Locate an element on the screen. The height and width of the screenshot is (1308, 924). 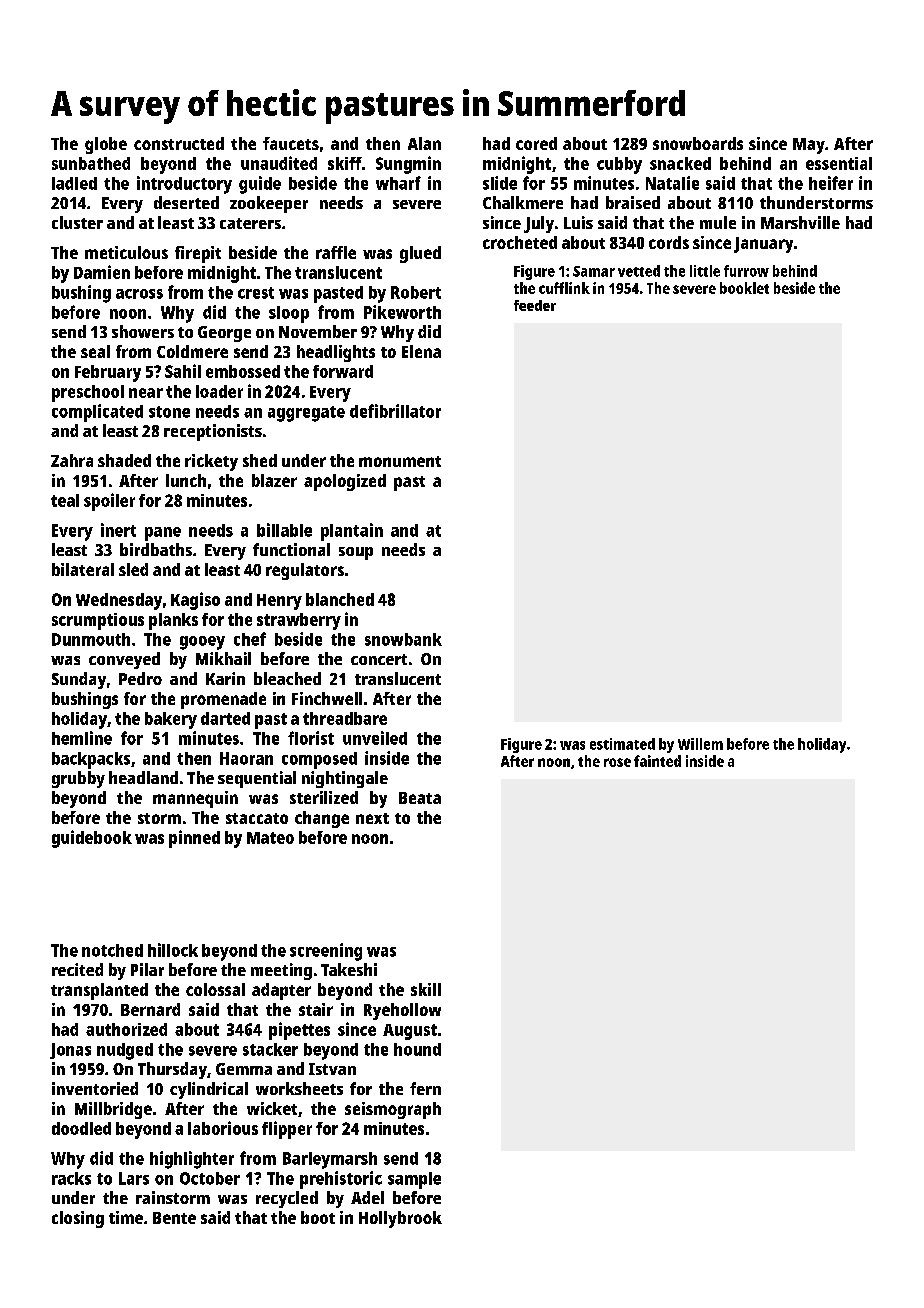
skill is located at coordinates (426, 989).
